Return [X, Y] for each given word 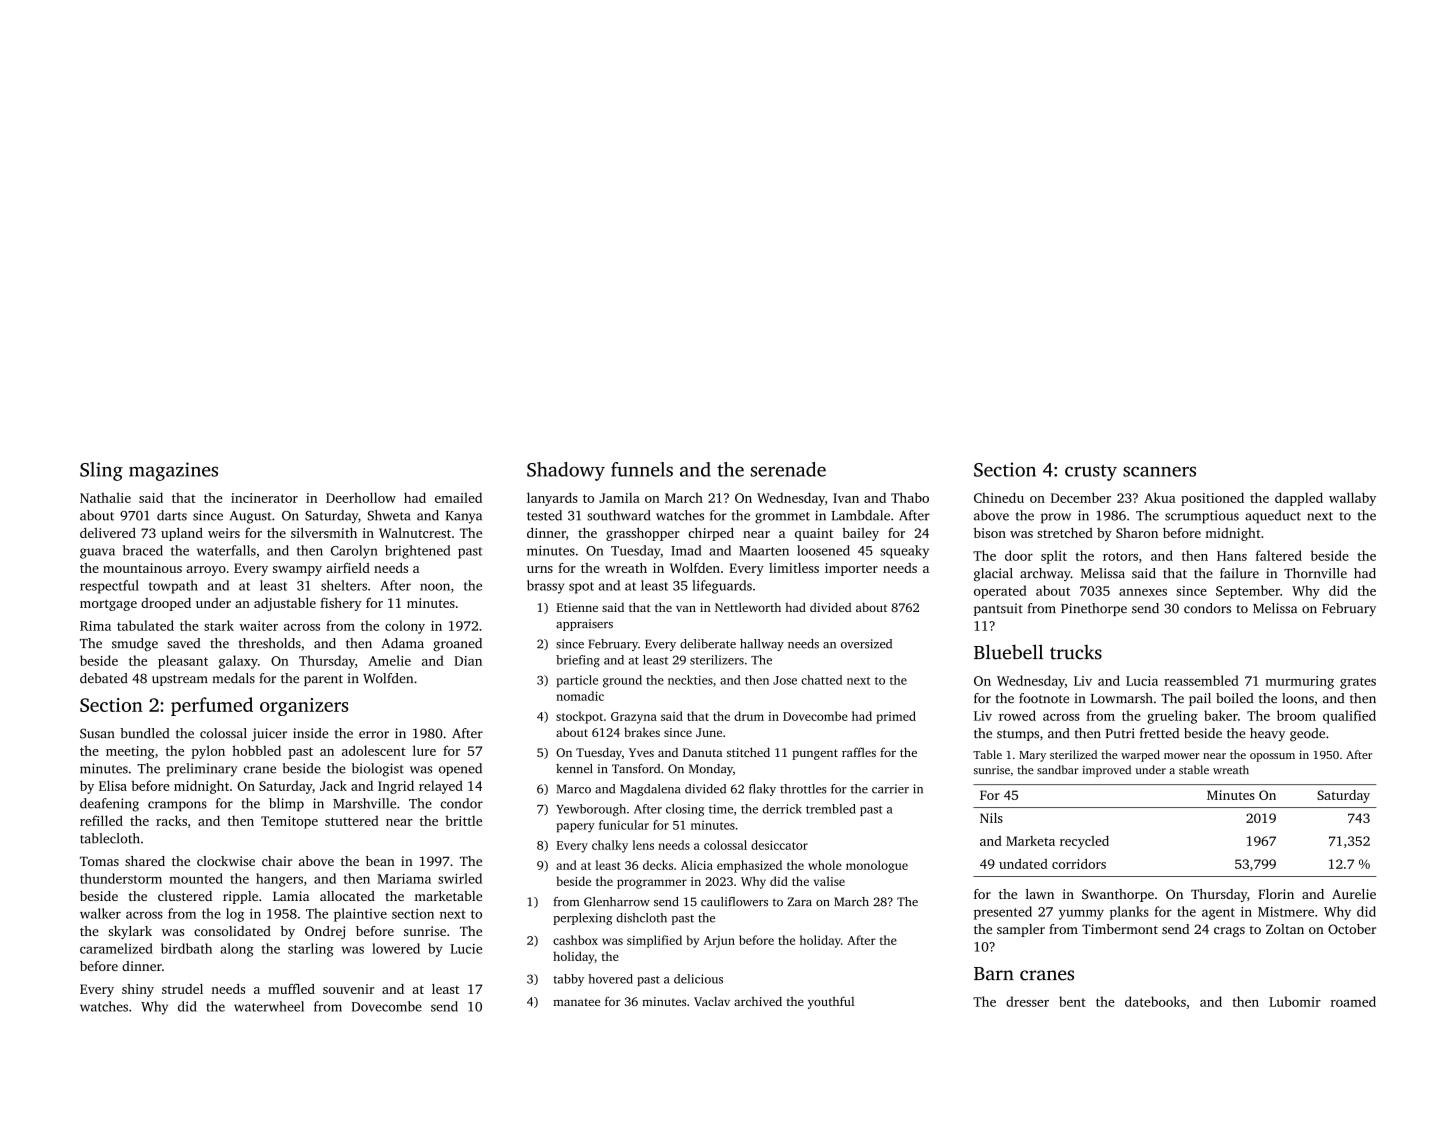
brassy [545, 587]
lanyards [552, 499]
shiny [138, 990]
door [1019, 555]
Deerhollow [361, 497]
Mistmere [1286, 912]
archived [758, 1001]
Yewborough [591, 810]
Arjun [719, 942]
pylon [208, 752]
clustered [185, 896]
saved [183, 643]
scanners [1159, 471]
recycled [1084, 842]
